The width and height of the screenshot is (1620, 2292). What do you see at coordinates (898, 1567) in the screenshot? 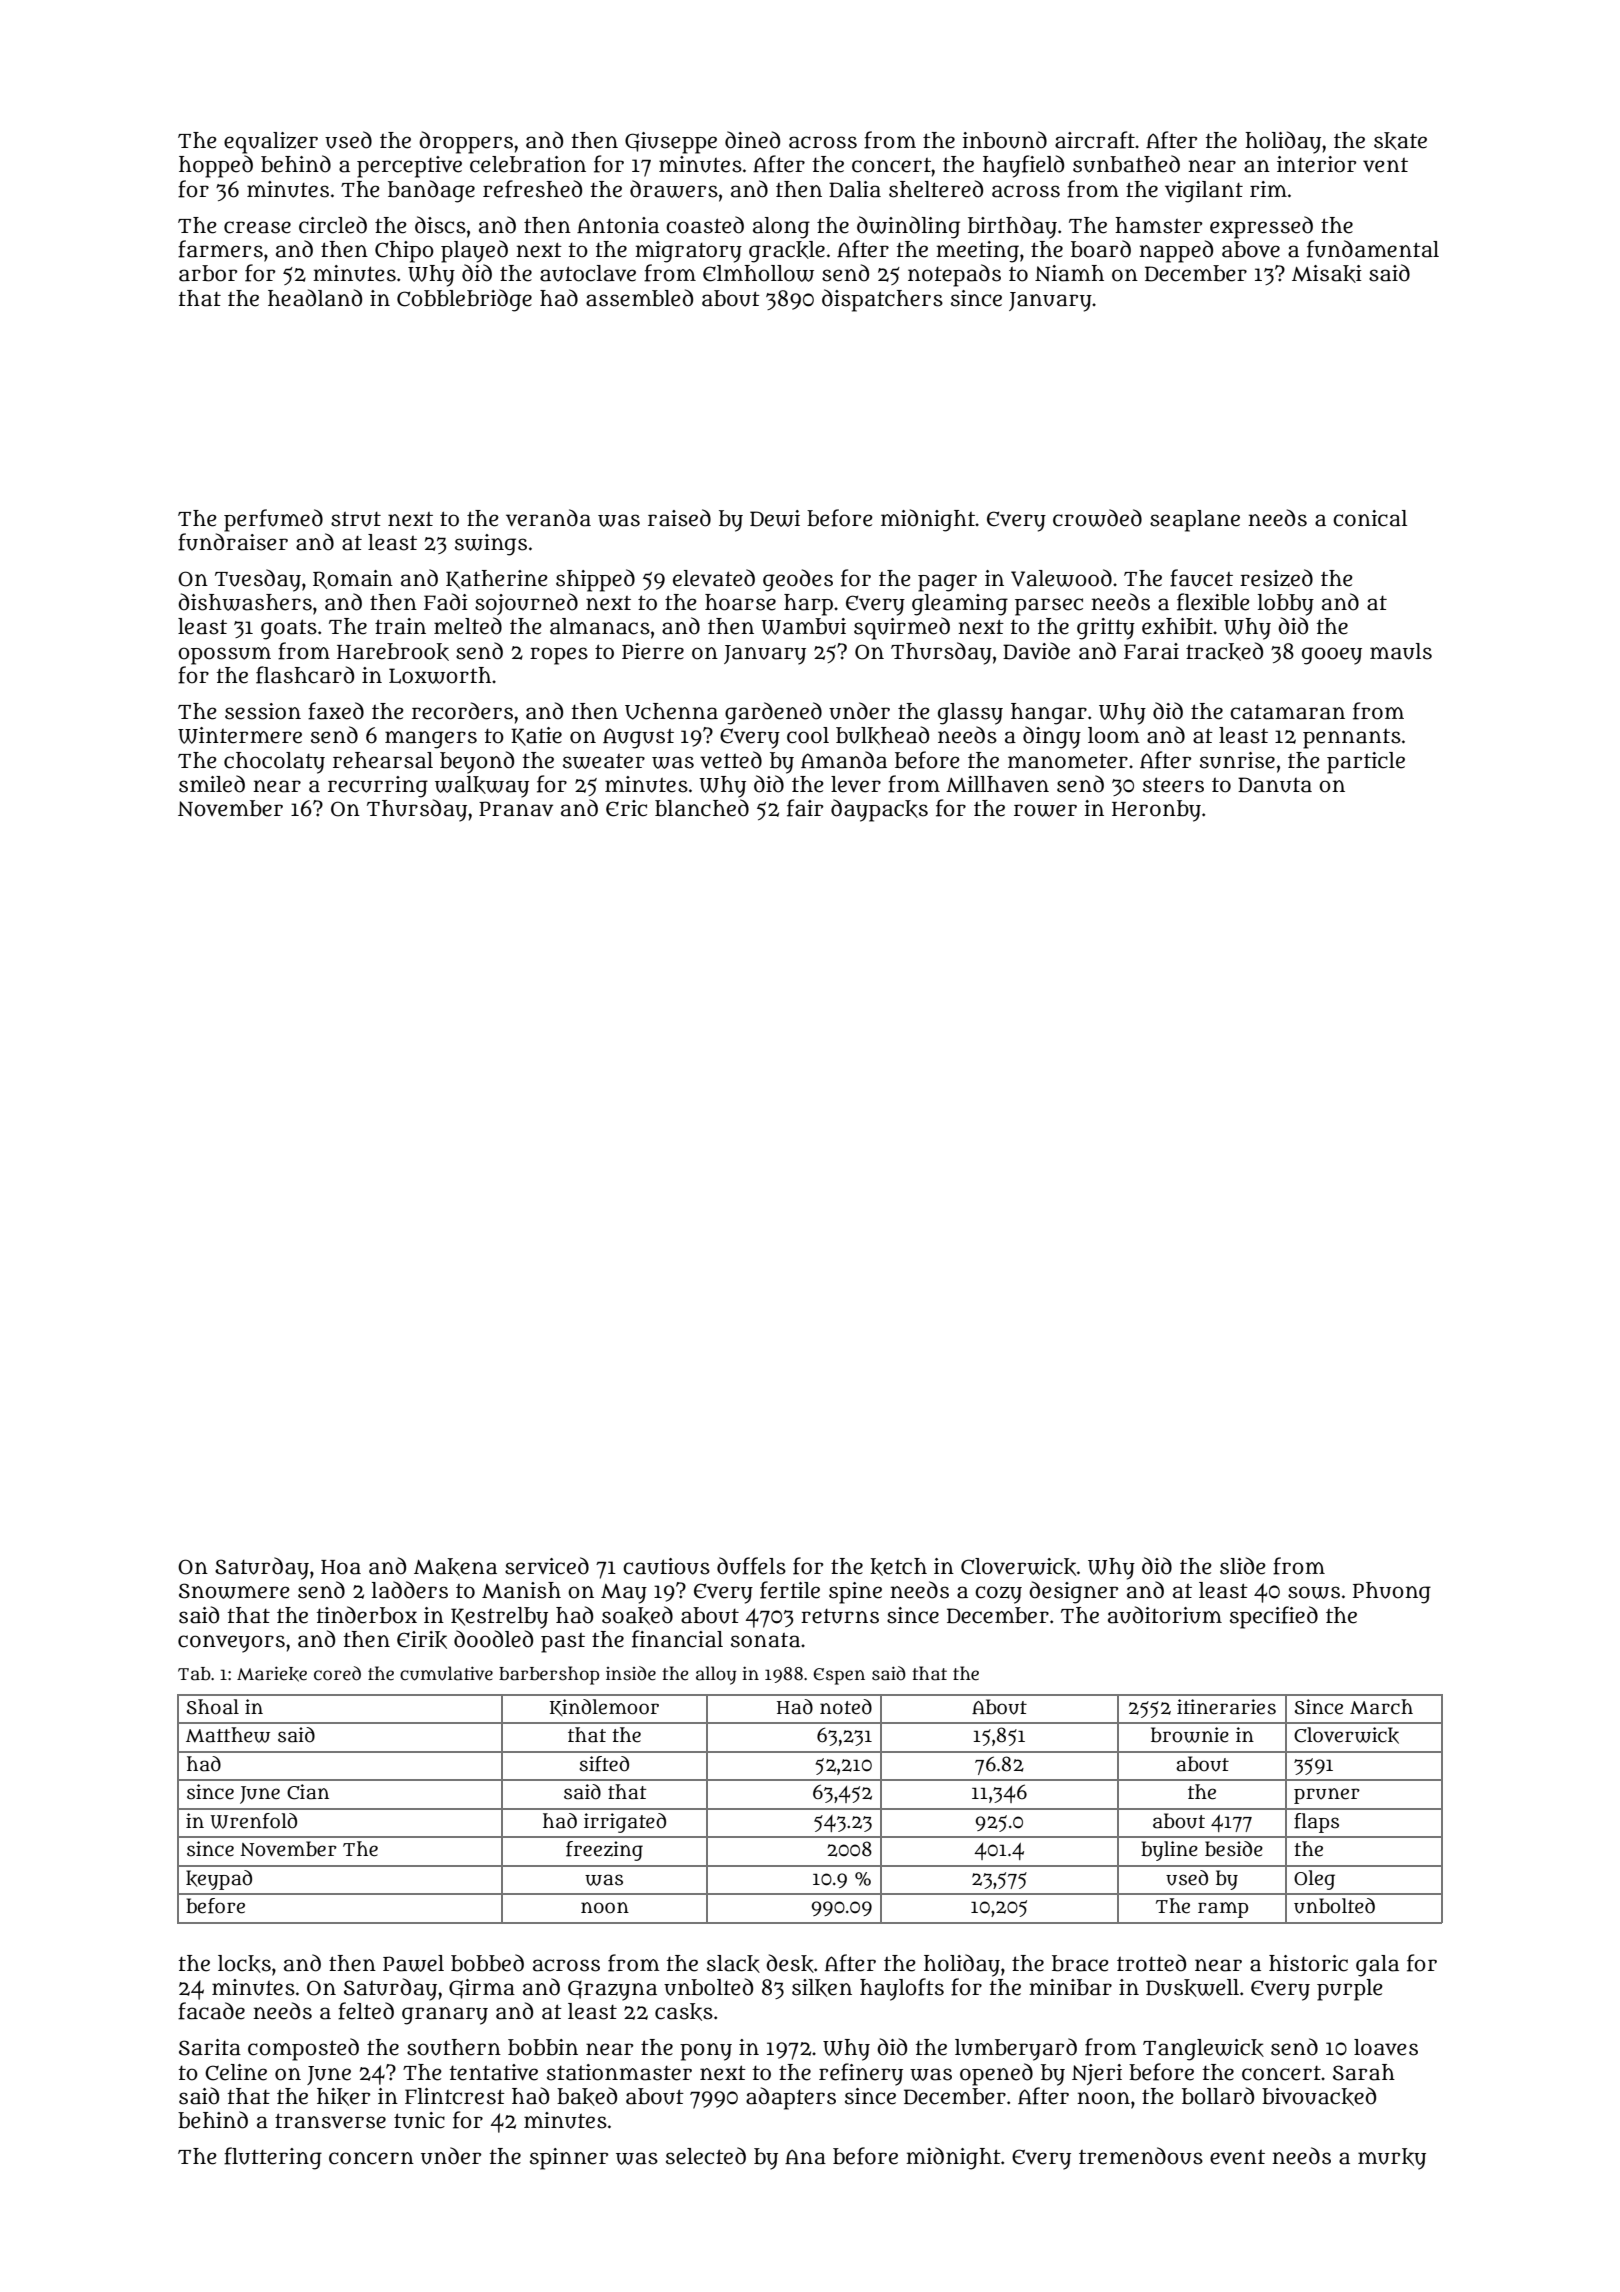
I see `ketch` at bounding box center [898, 1567].
